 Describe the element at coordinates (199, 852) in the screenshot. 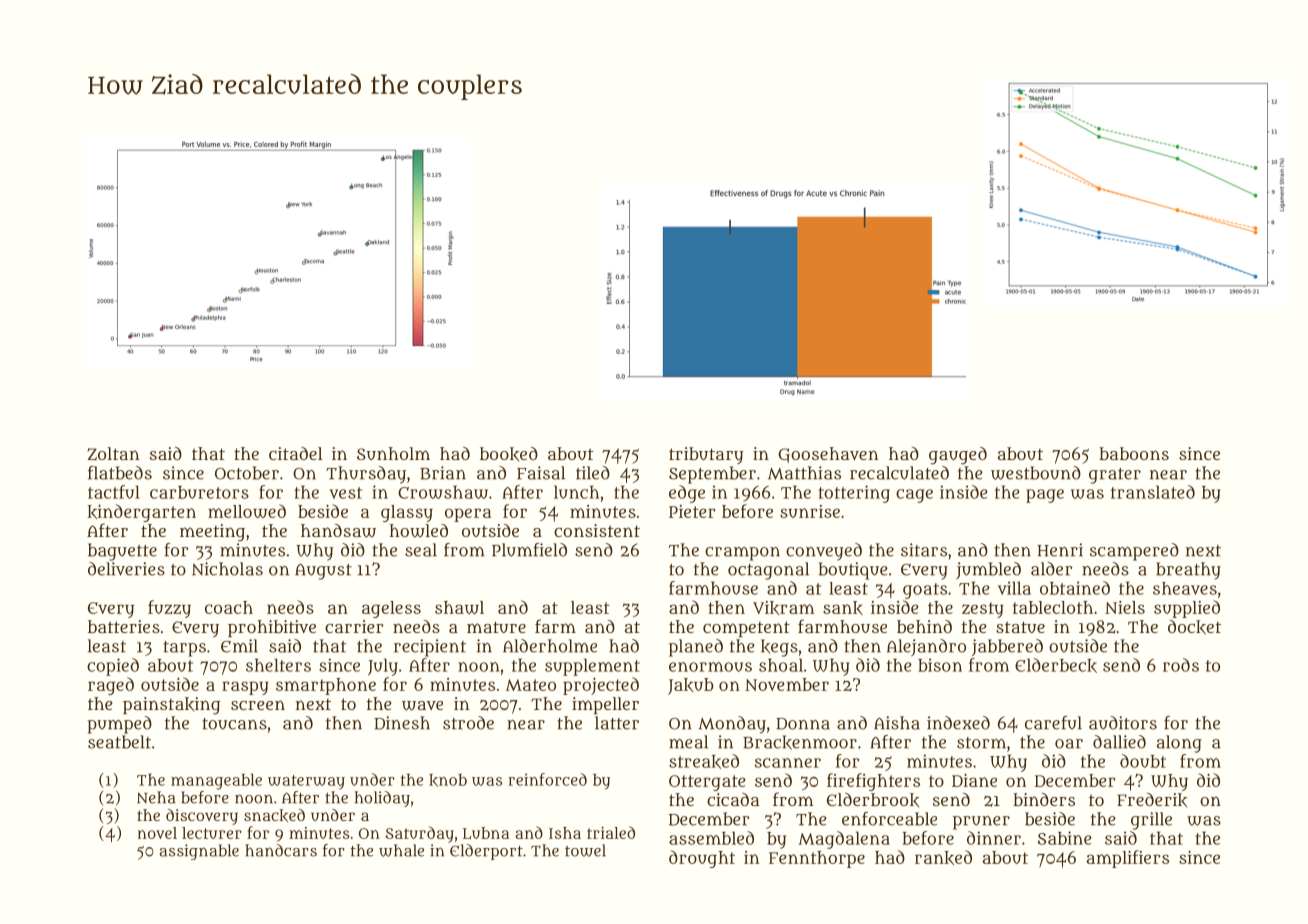

I see `assignable` at that location.
